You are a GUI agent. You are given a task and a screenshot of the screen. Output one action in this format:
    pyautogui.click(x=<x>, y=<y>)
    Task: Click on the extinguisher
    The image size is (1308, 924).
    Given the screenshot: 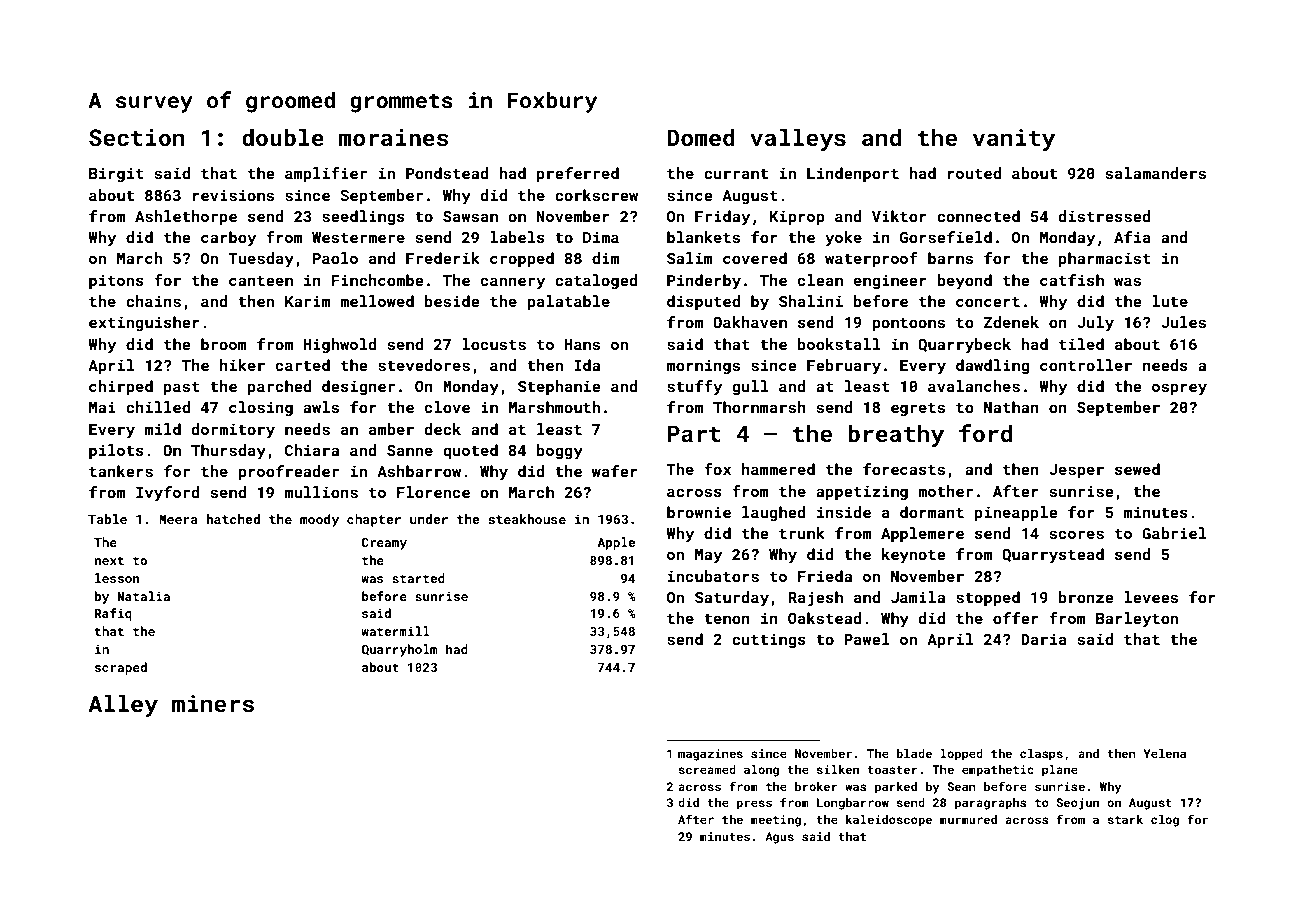 What is the action you would take?
    pyautogui.click(x=144, y=323)
